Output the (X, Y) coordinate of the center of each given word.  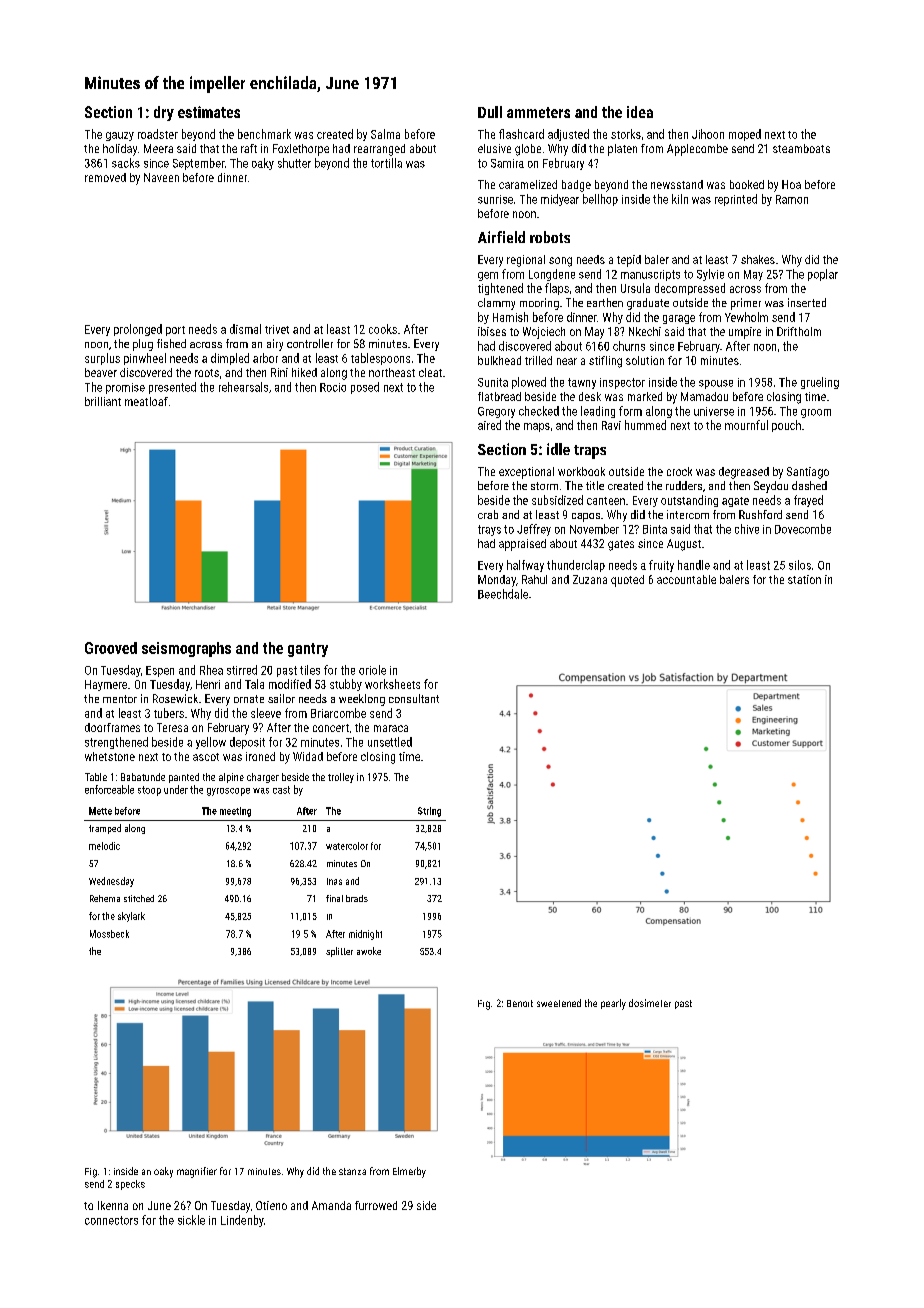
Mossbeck (109, 934)
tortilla (386, 163)
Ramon (792, 199)
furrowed (376, 1205)
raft (249, 148)
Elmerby (409, 1172)
